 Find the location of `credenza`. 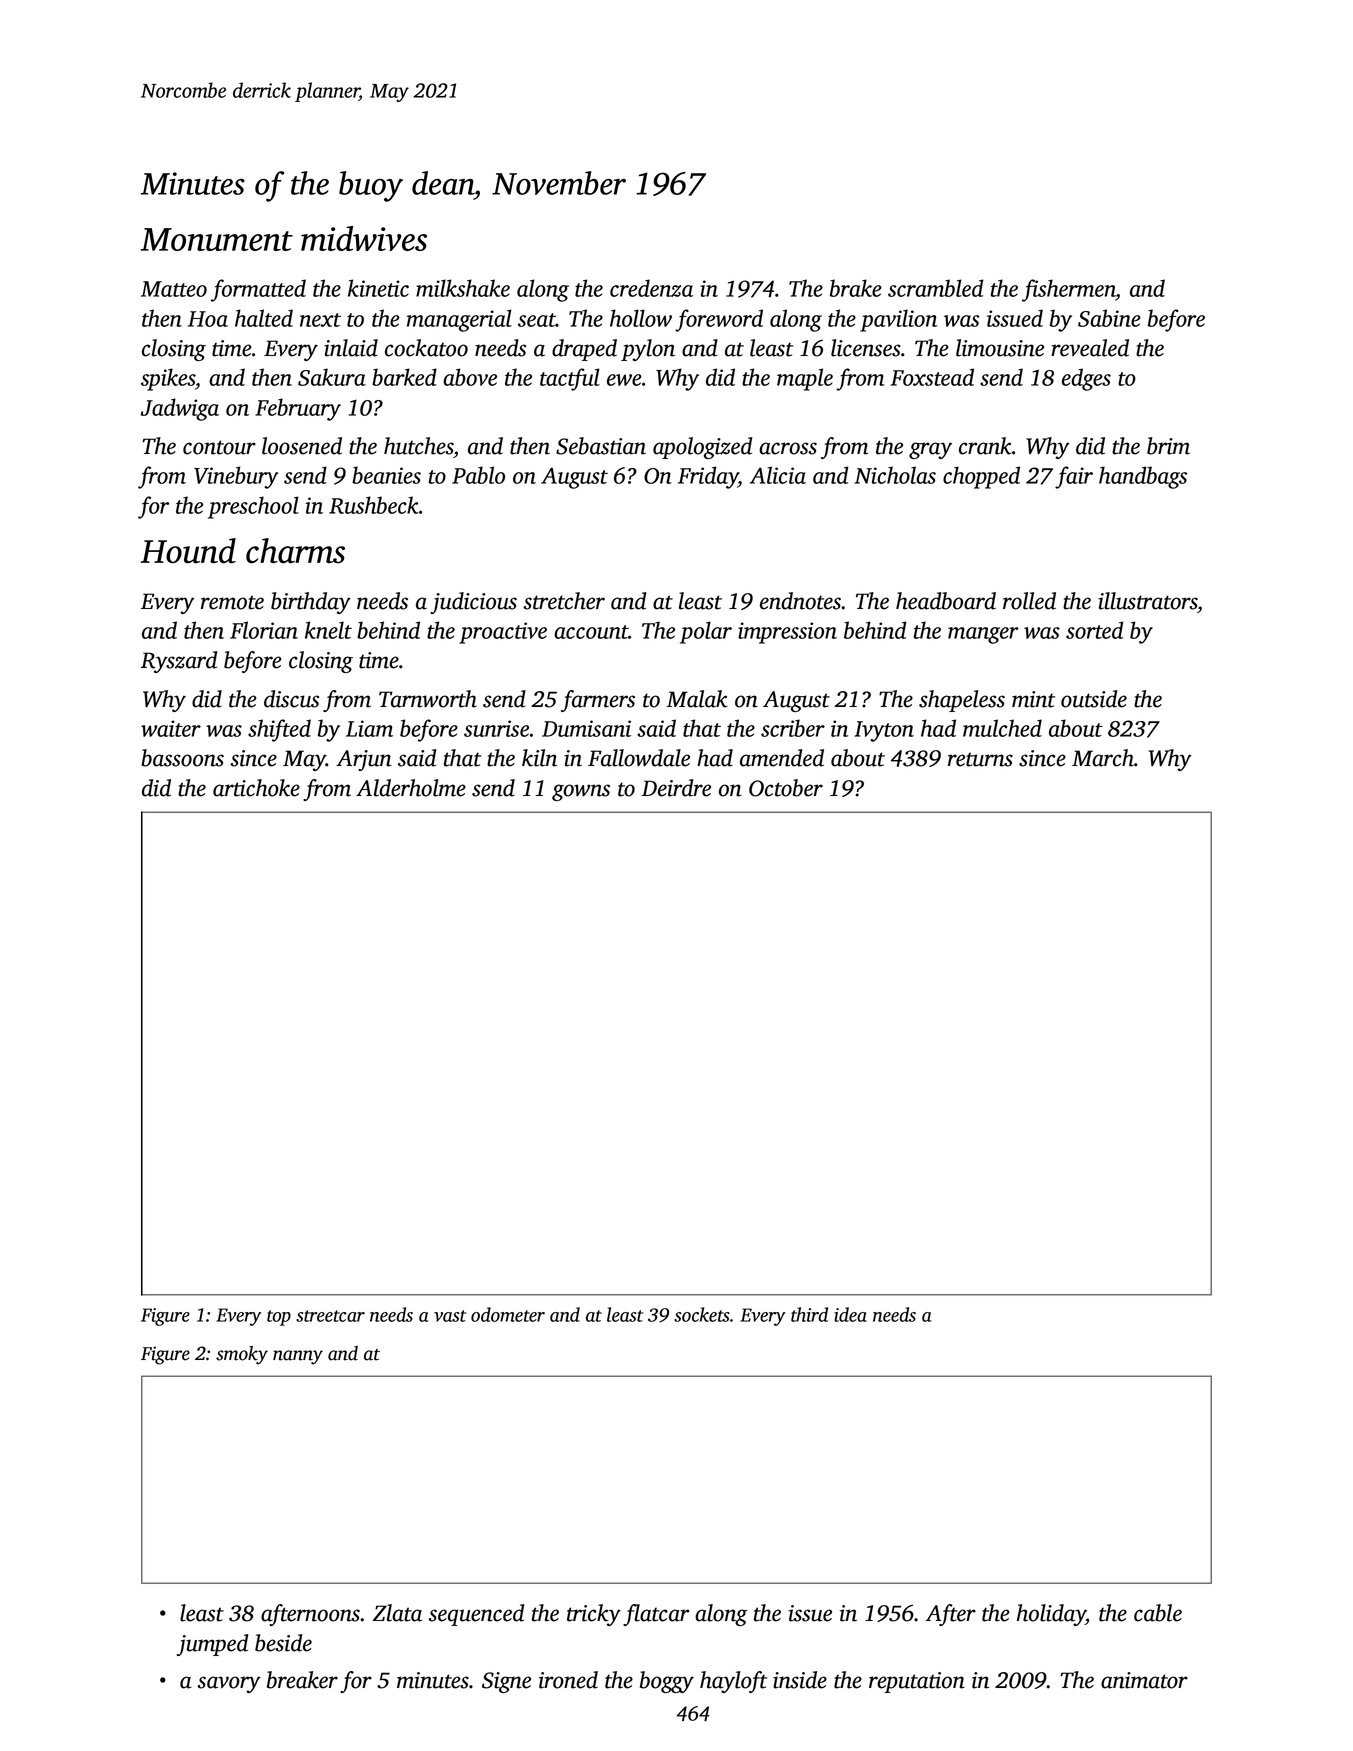

credenza is located at coordinates (651, 288).
